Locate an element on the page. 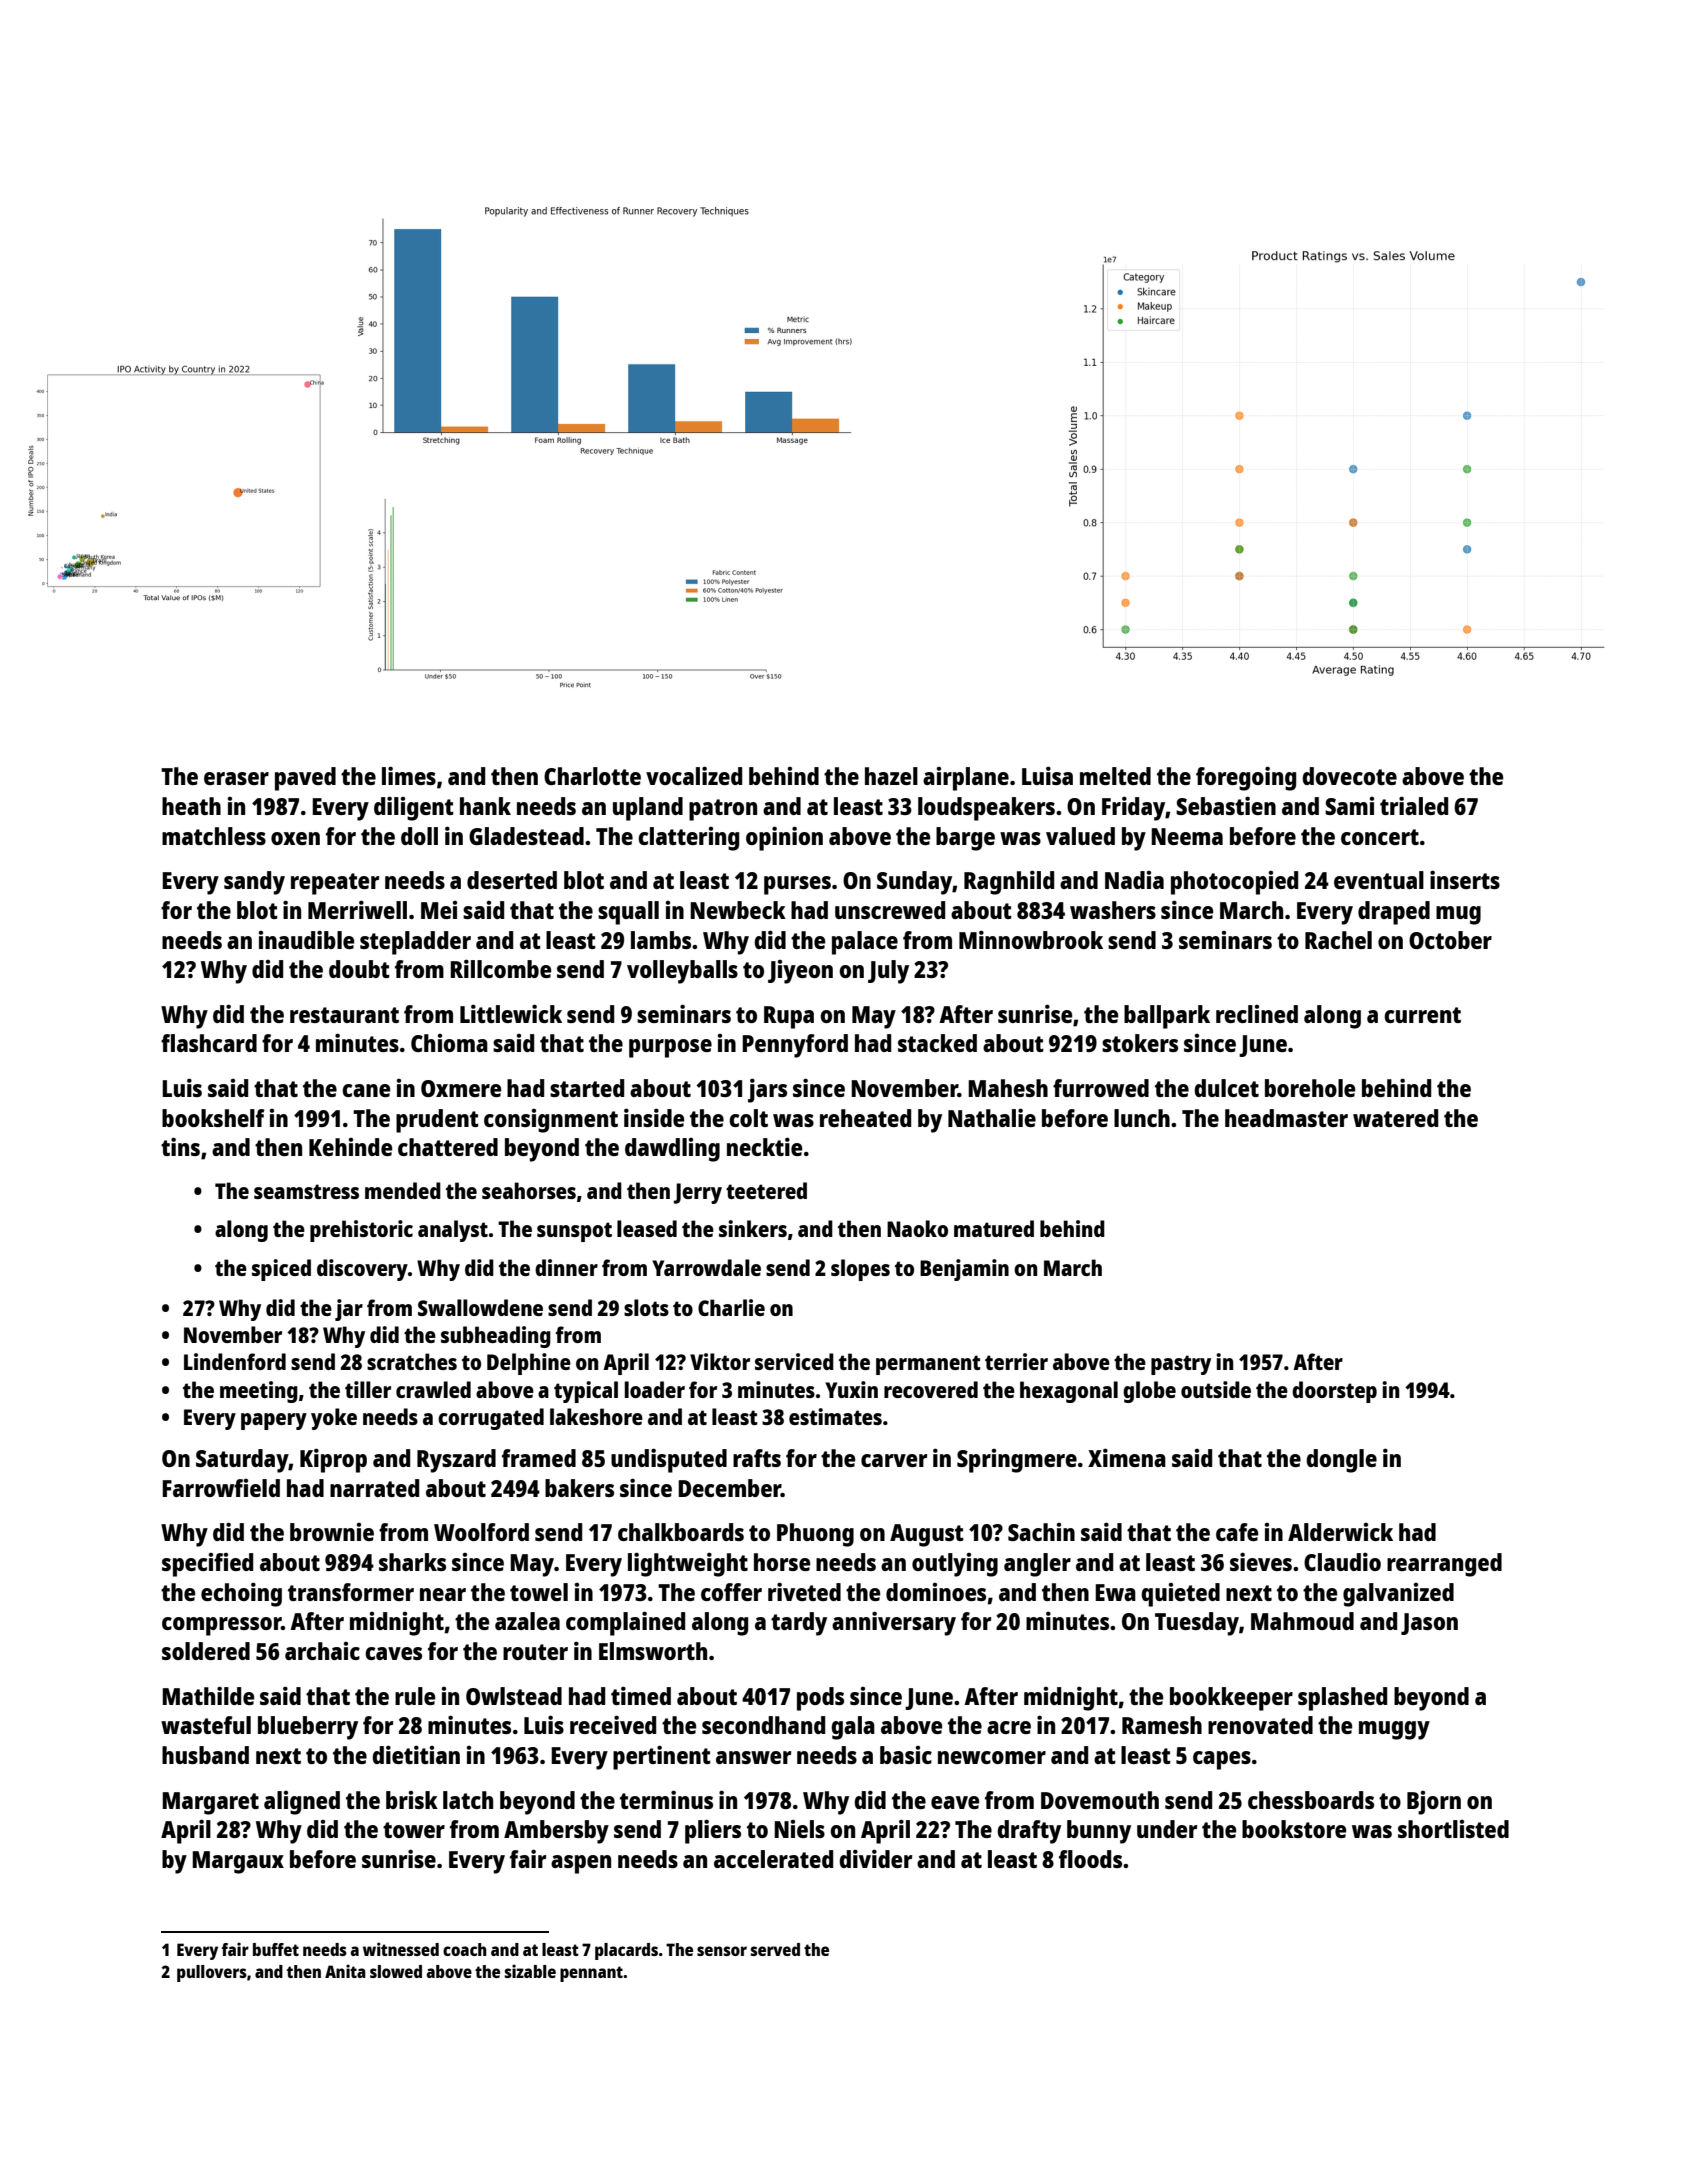 Image resolution: width=1683 pixels, height=2178 pixels. Bjorn is located at coordinates (1434, 1803).
